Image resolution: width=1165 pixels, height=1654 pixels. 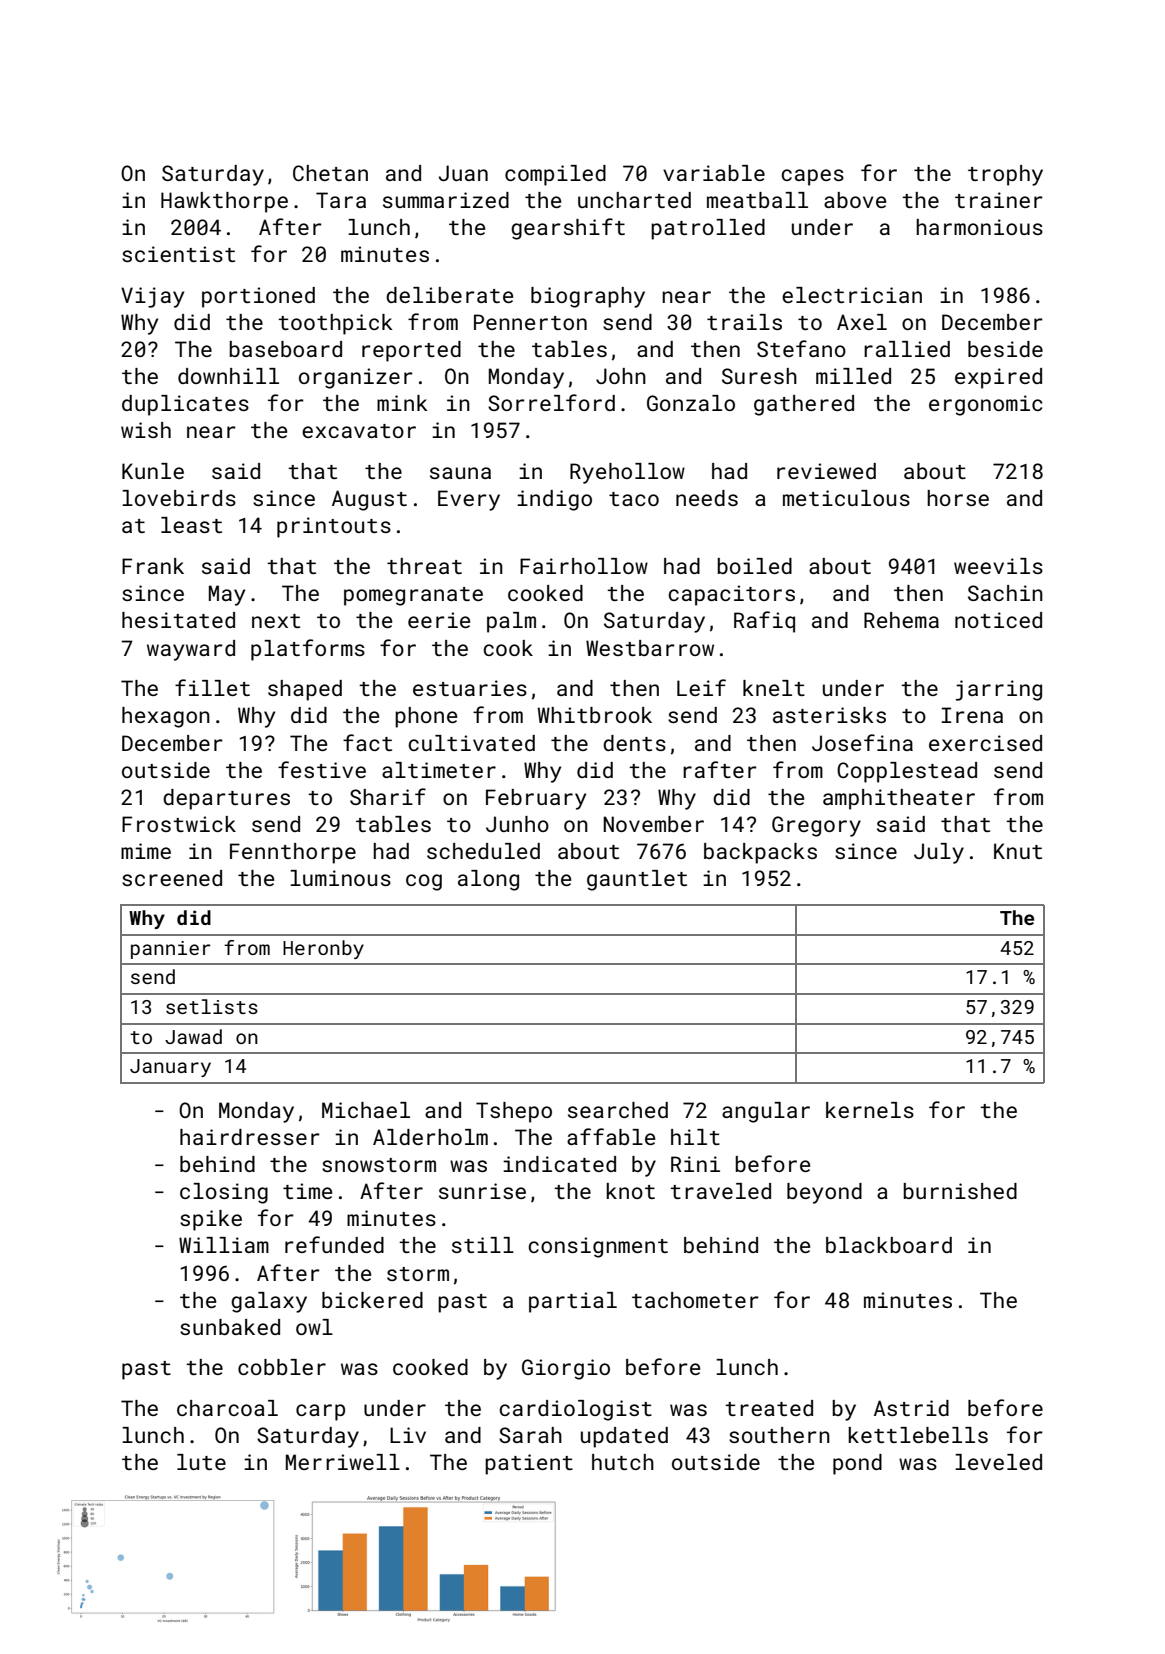 What do you see at coordinates (623, 1462) in the page?
I see `hutch` at bounding box center [623, 1462].
